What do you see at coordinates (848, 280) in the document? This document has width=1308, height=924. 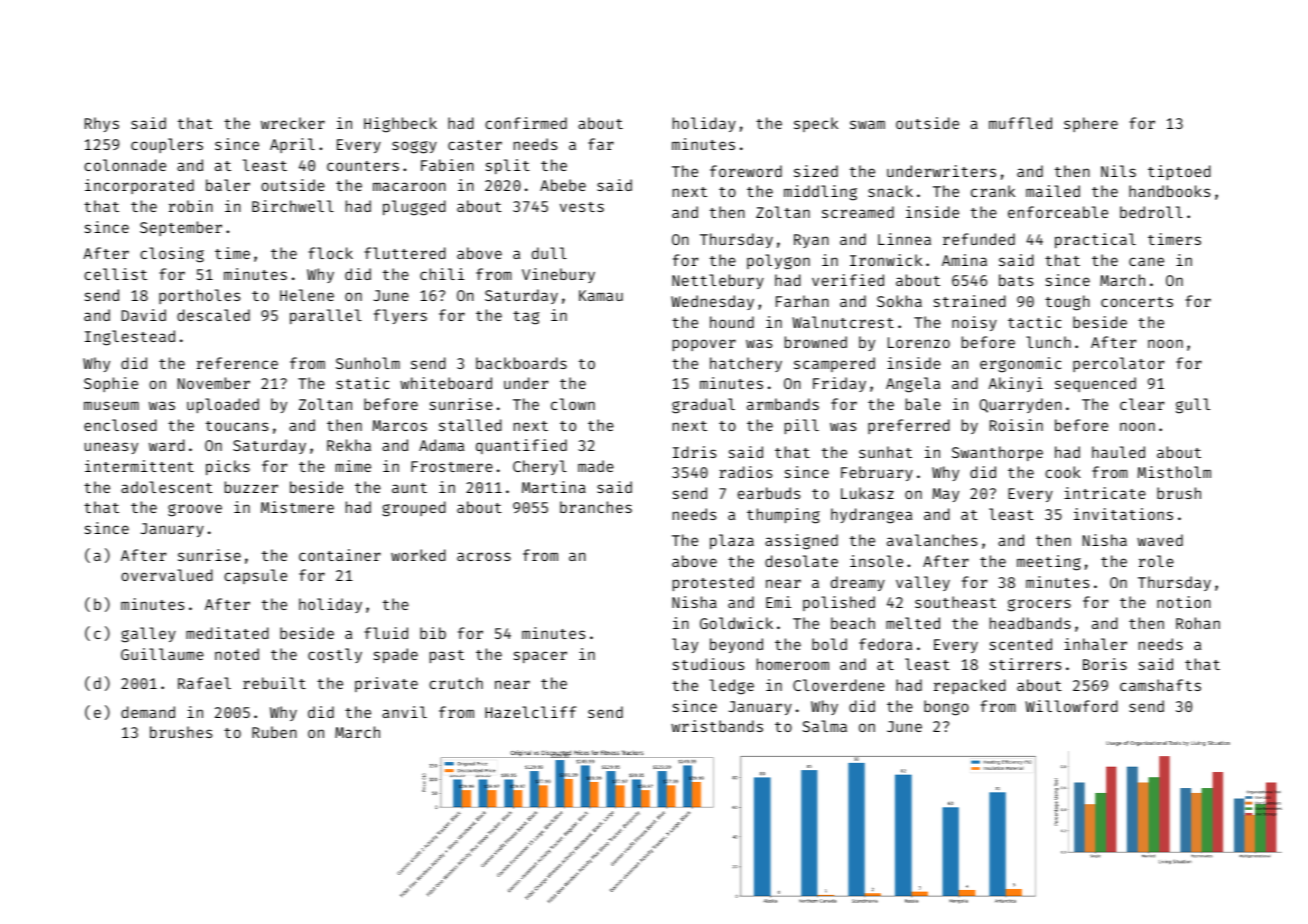 I see `verified` at bounding box center [848, 280].
